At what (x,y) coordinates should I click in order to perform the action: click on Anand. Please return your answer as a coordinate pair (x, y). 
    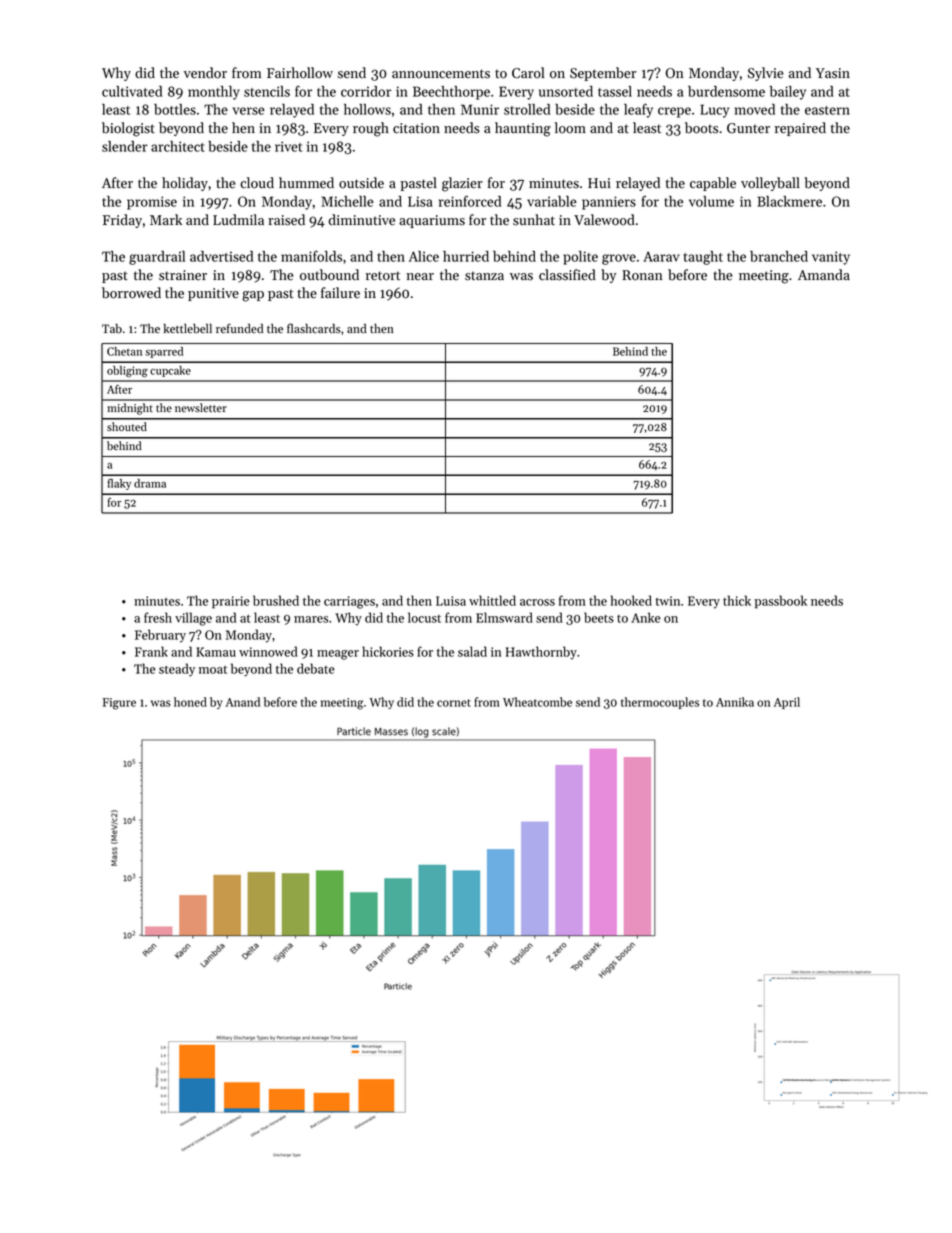
    Looking at the image, I should click on (242, 702).
